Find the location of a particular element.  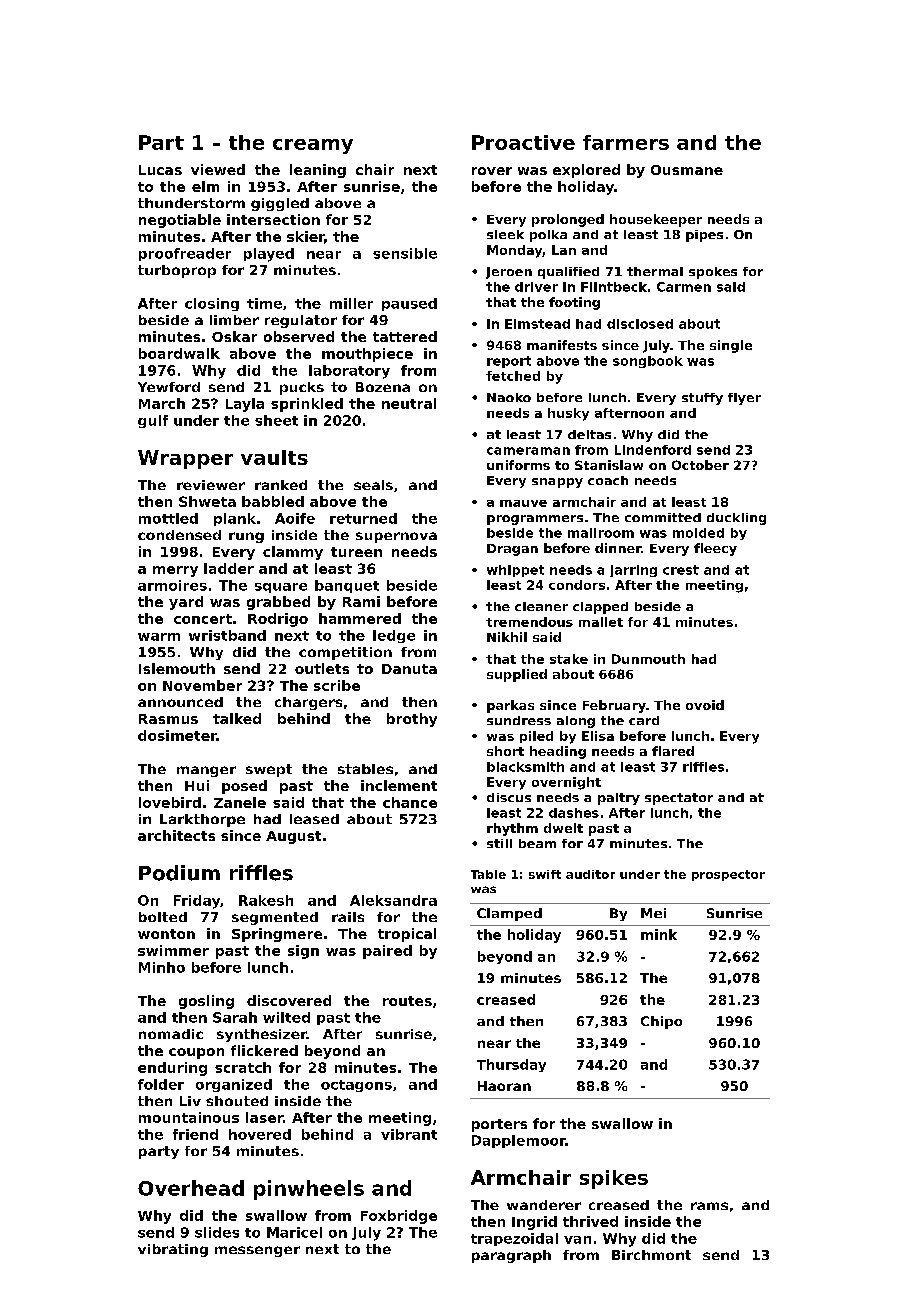

spectator is located at coordinates (679, 799).
